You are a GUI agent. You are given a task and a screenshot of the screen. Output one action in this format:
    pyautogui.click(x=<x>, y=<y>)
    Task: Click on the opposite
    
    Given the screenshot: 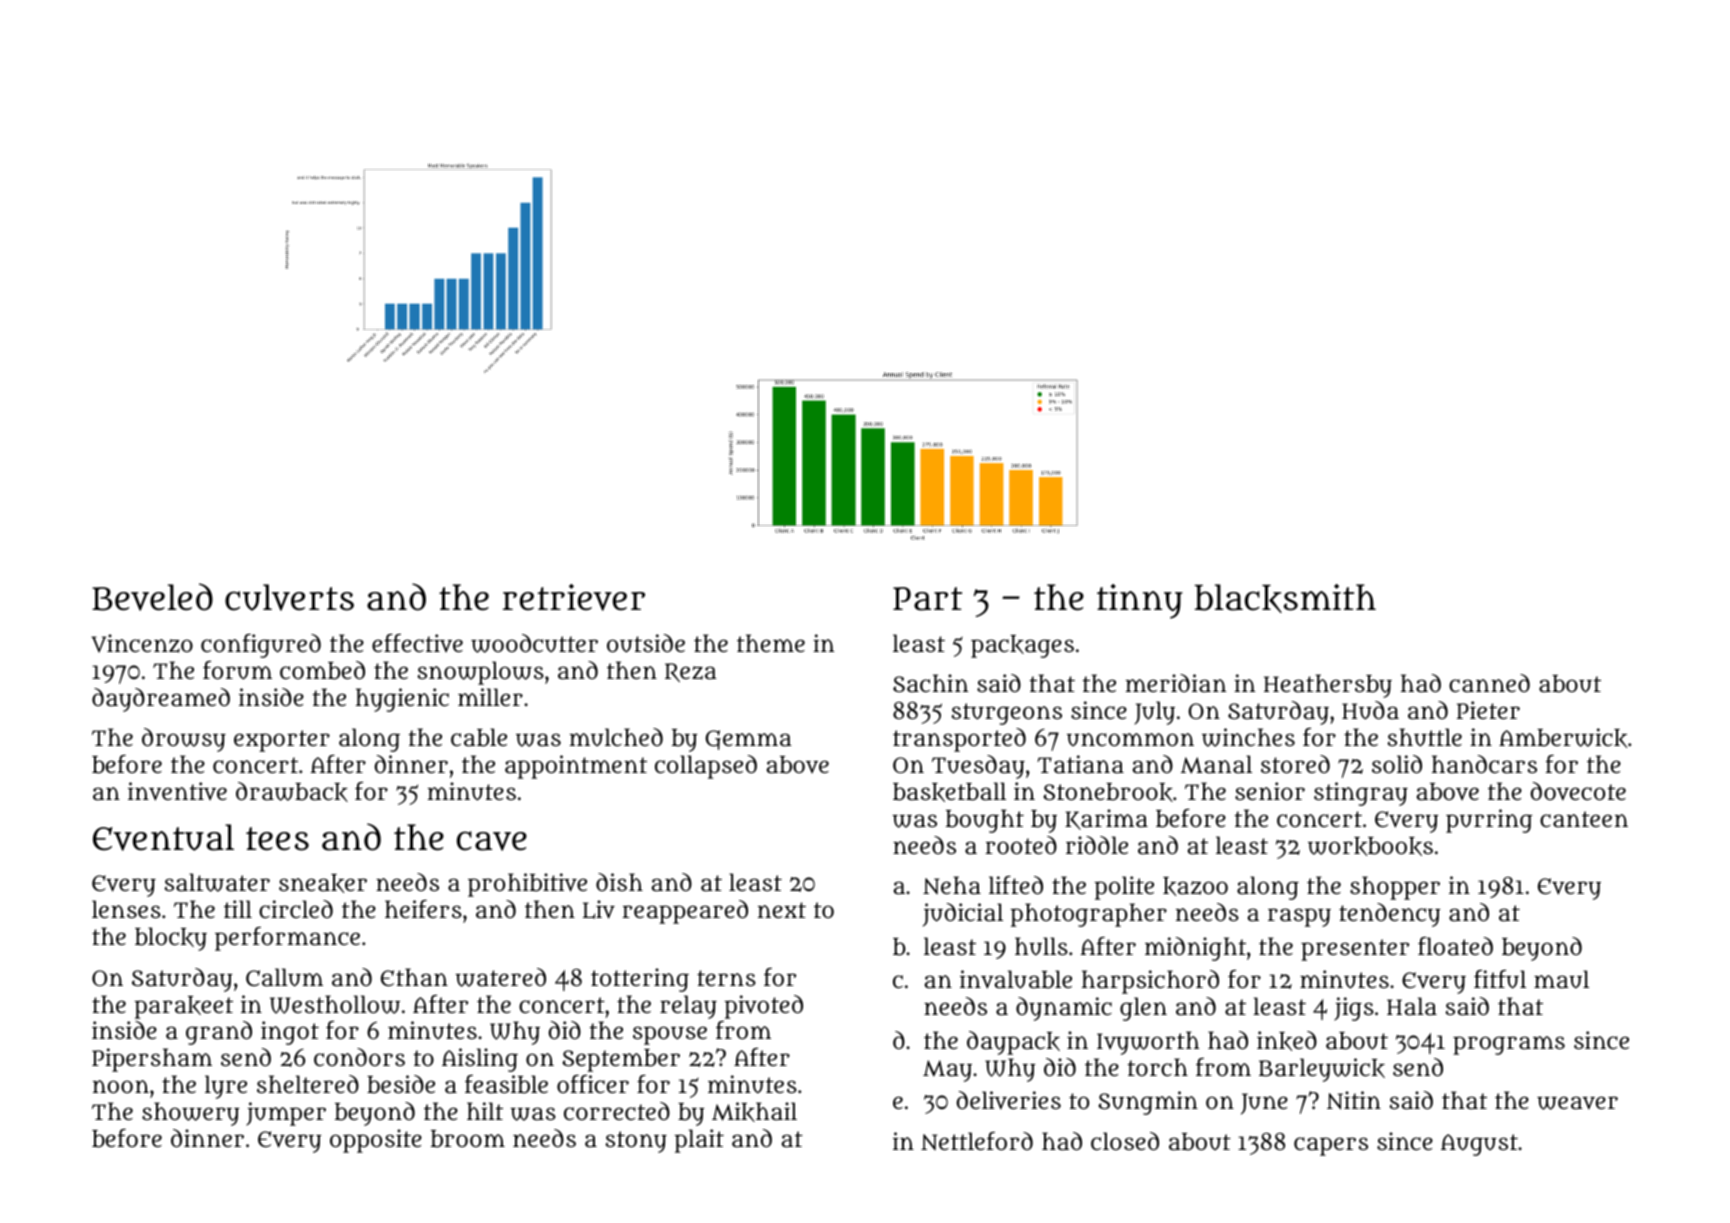 What is the action you would take?
    pyautogui.click(x=376, y=1141)
